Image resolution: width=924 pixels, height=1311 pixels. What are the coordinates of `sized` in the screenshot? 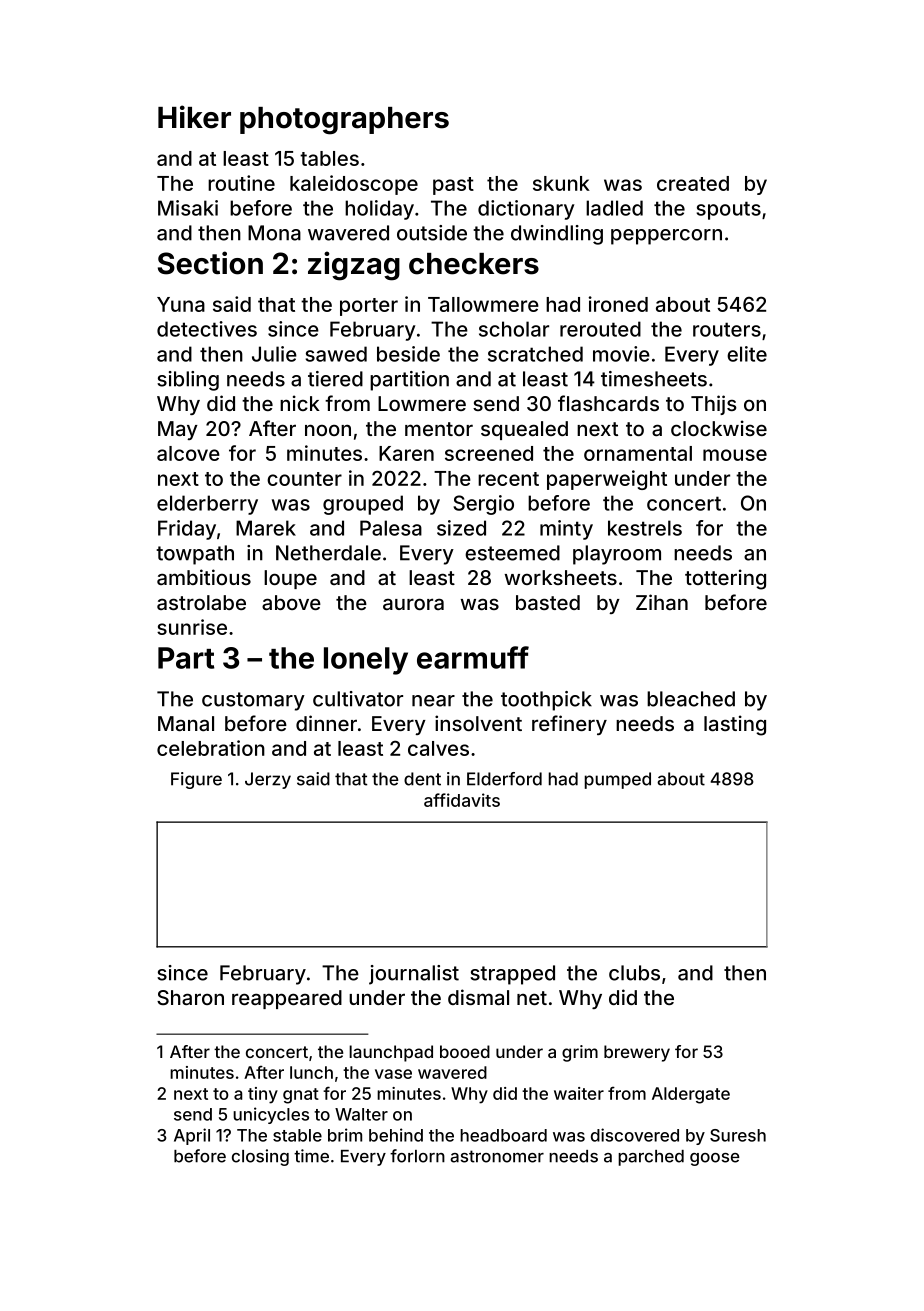 It's located at (461, 528).
